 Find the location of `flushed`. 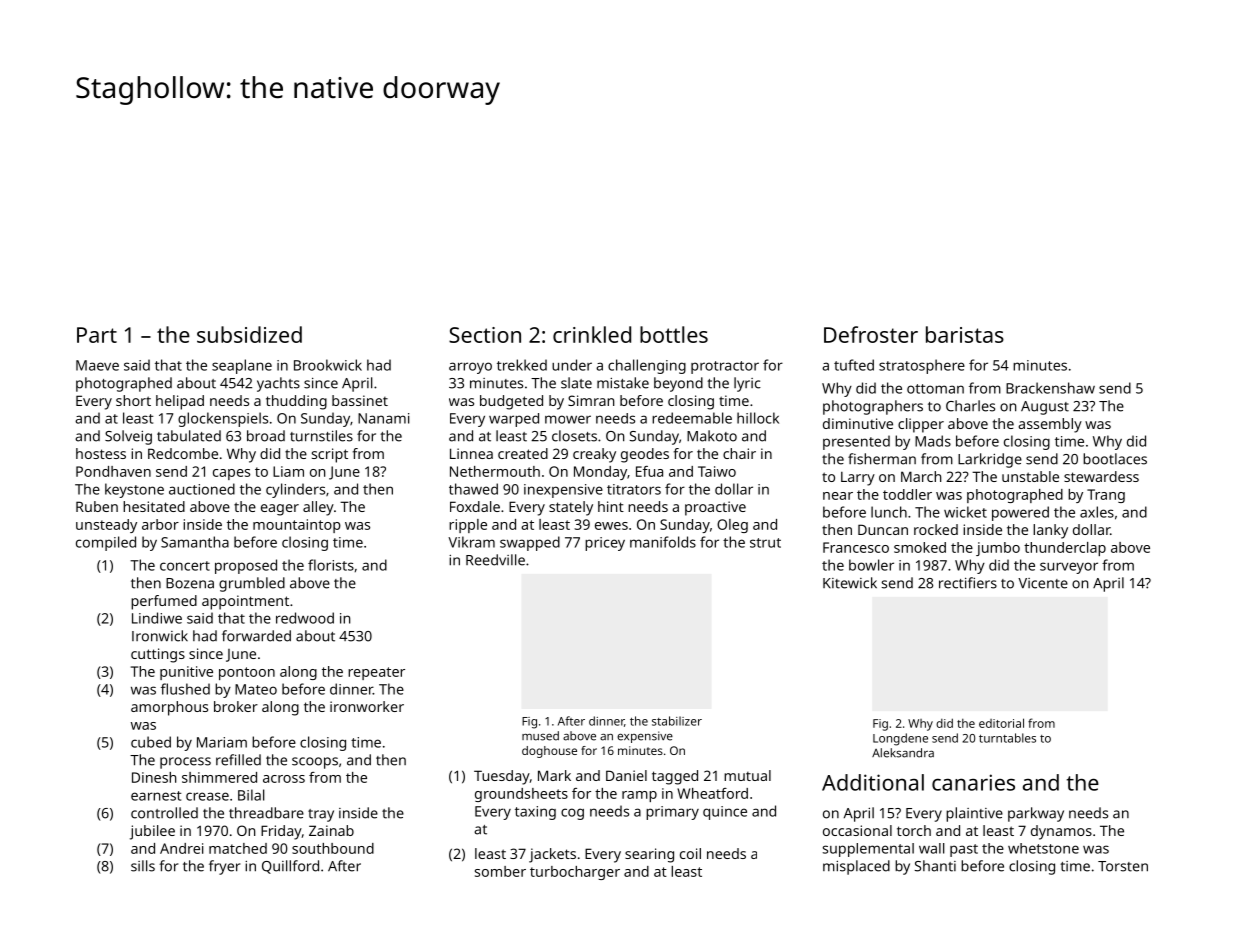

flushed is located at coordinates (185, 689).
